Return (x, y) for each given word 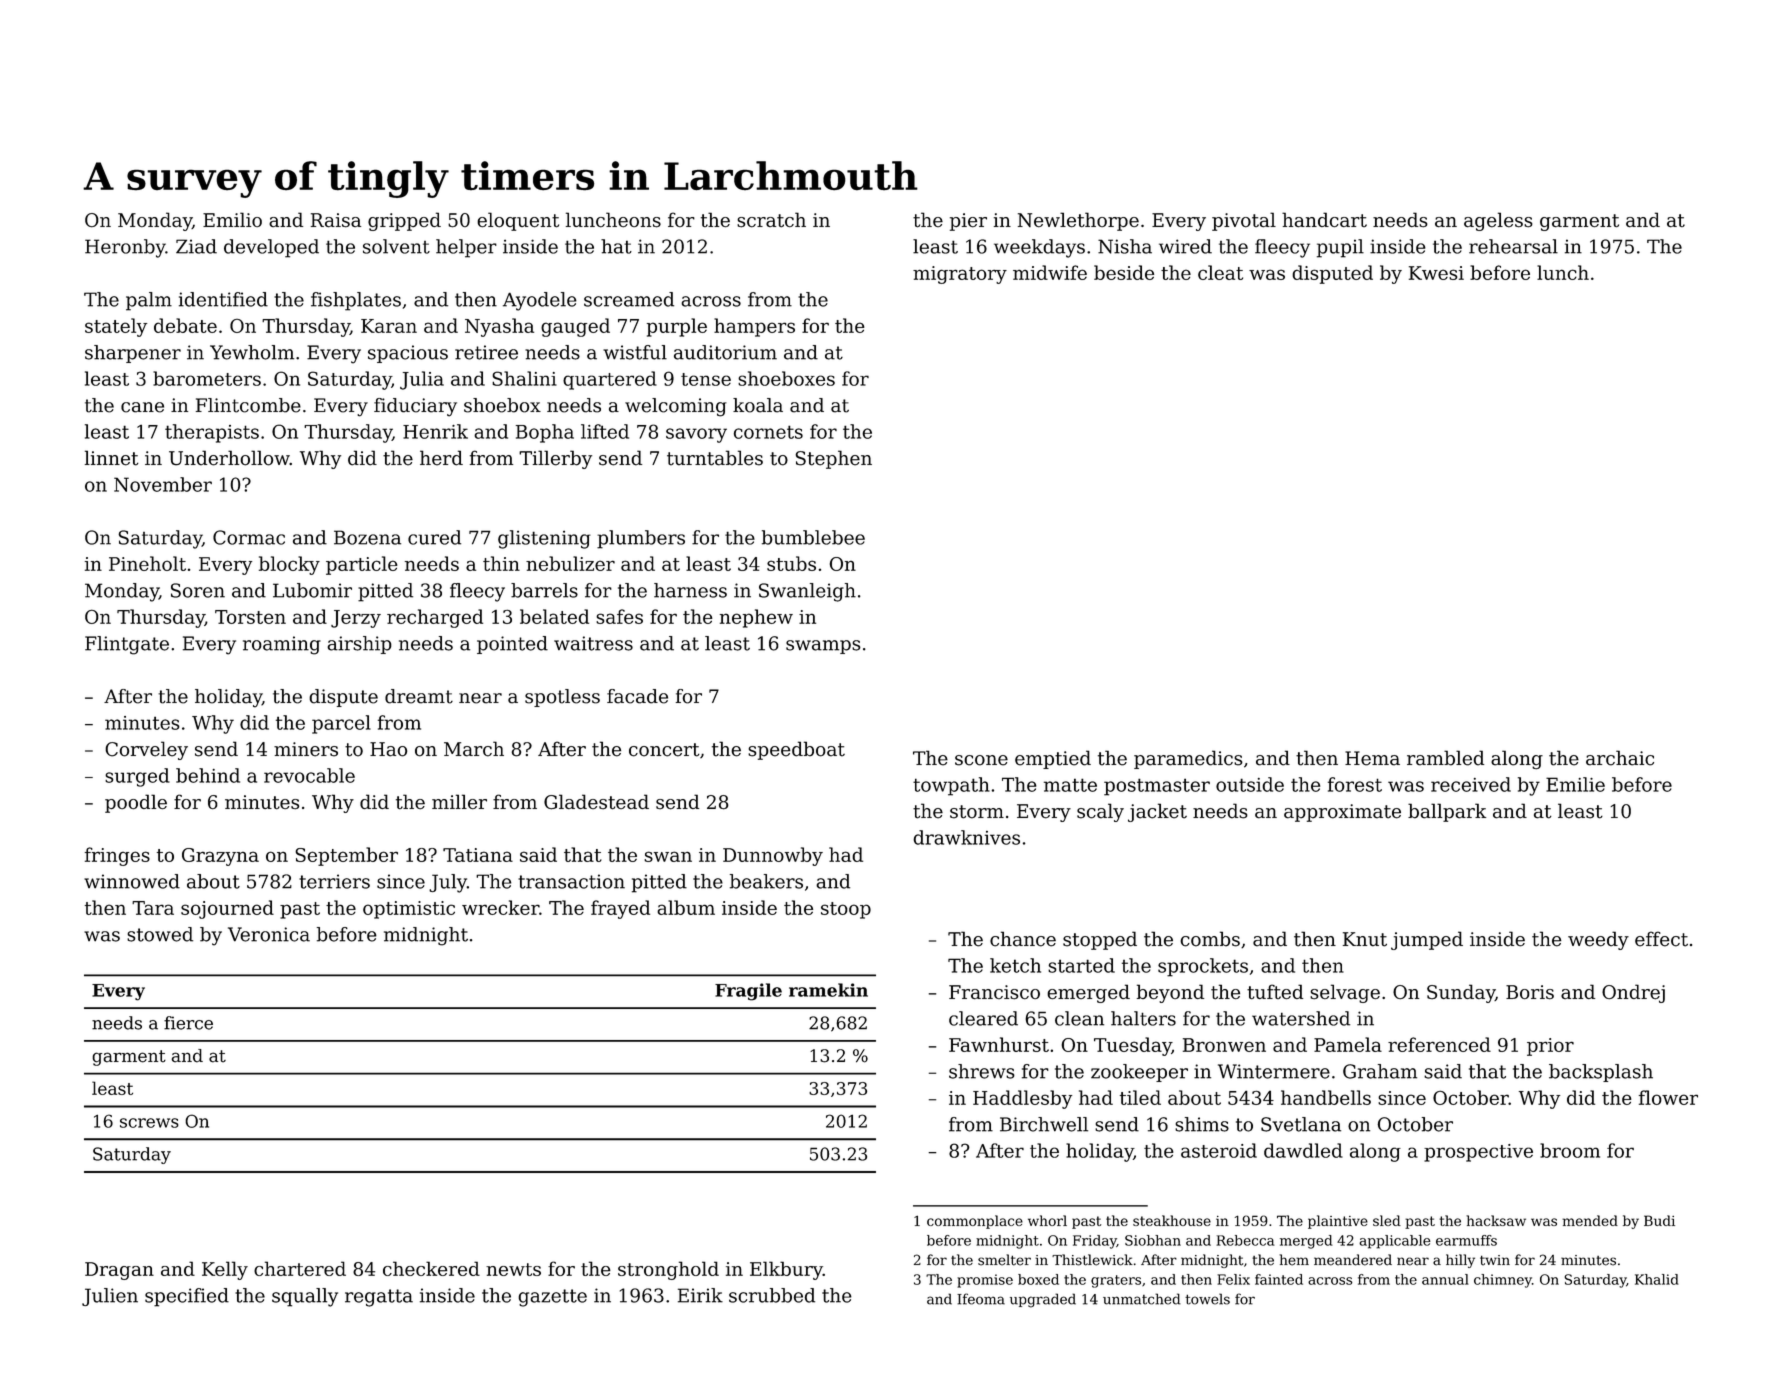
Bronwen (1224, 1045)
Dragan (119, 1271)
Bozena (367, 537)
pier (968, 222)
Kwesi (1436, 273)
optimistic (409, 910)
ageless (1498, 221)
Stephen (834, 459)
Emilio (232, 219)
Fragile (748, 992)
